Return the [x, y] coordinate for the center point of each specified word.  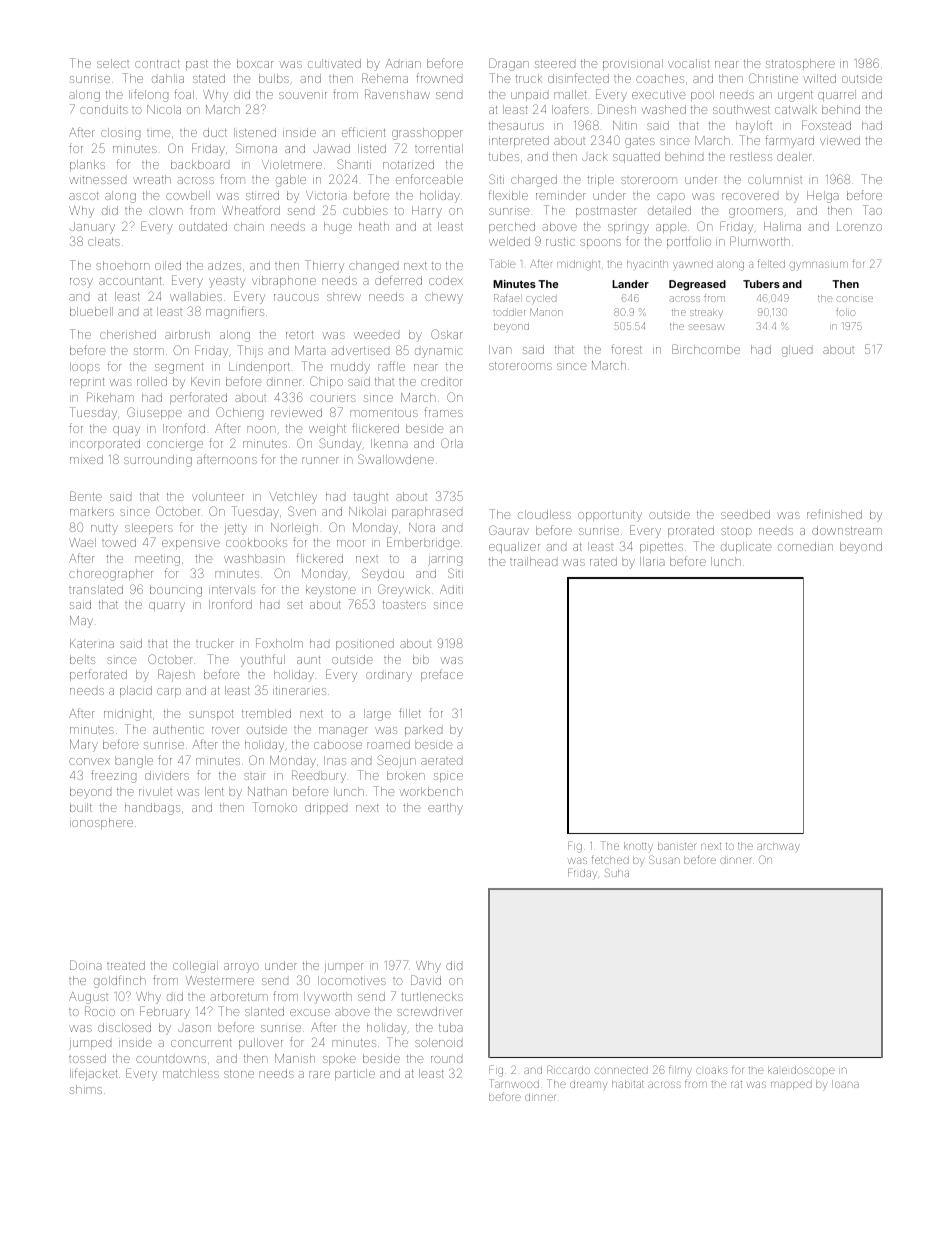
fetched [610, 859]
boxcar [255, 63]
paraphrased [427, 512]
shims [86, 1089]
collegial [195, 967]
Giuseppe [154, 413]
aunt [308, 660]
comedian [805, 546]
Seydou [383, 574]
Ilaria [652, 561]
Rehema [385, 78]
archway [778, 847]
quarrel [837, 95]
